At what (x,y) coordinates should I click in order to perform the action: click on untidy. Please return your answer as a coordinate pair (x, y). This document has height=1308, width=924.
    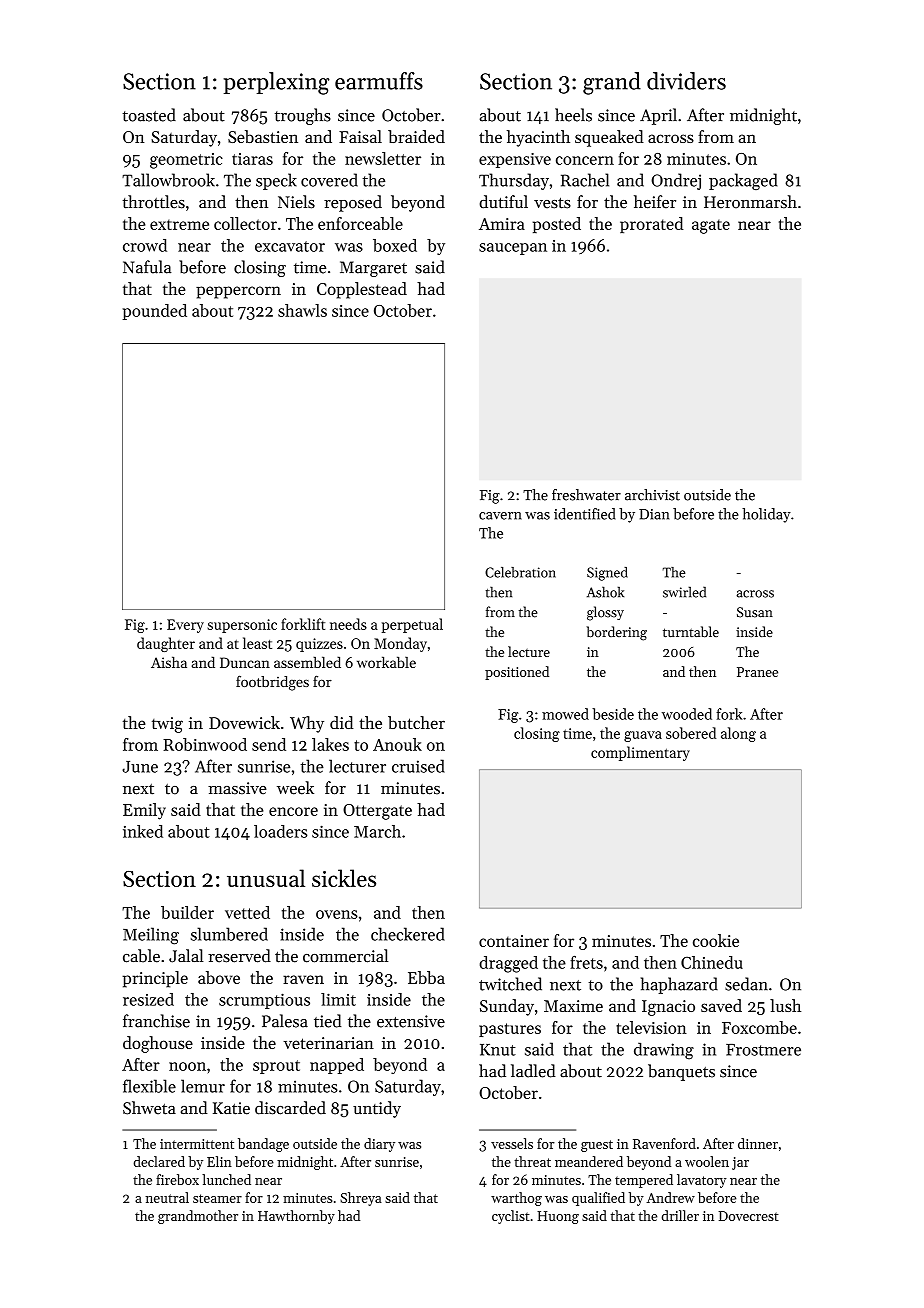
    Looking at the image, I should click on (377, 1109).
